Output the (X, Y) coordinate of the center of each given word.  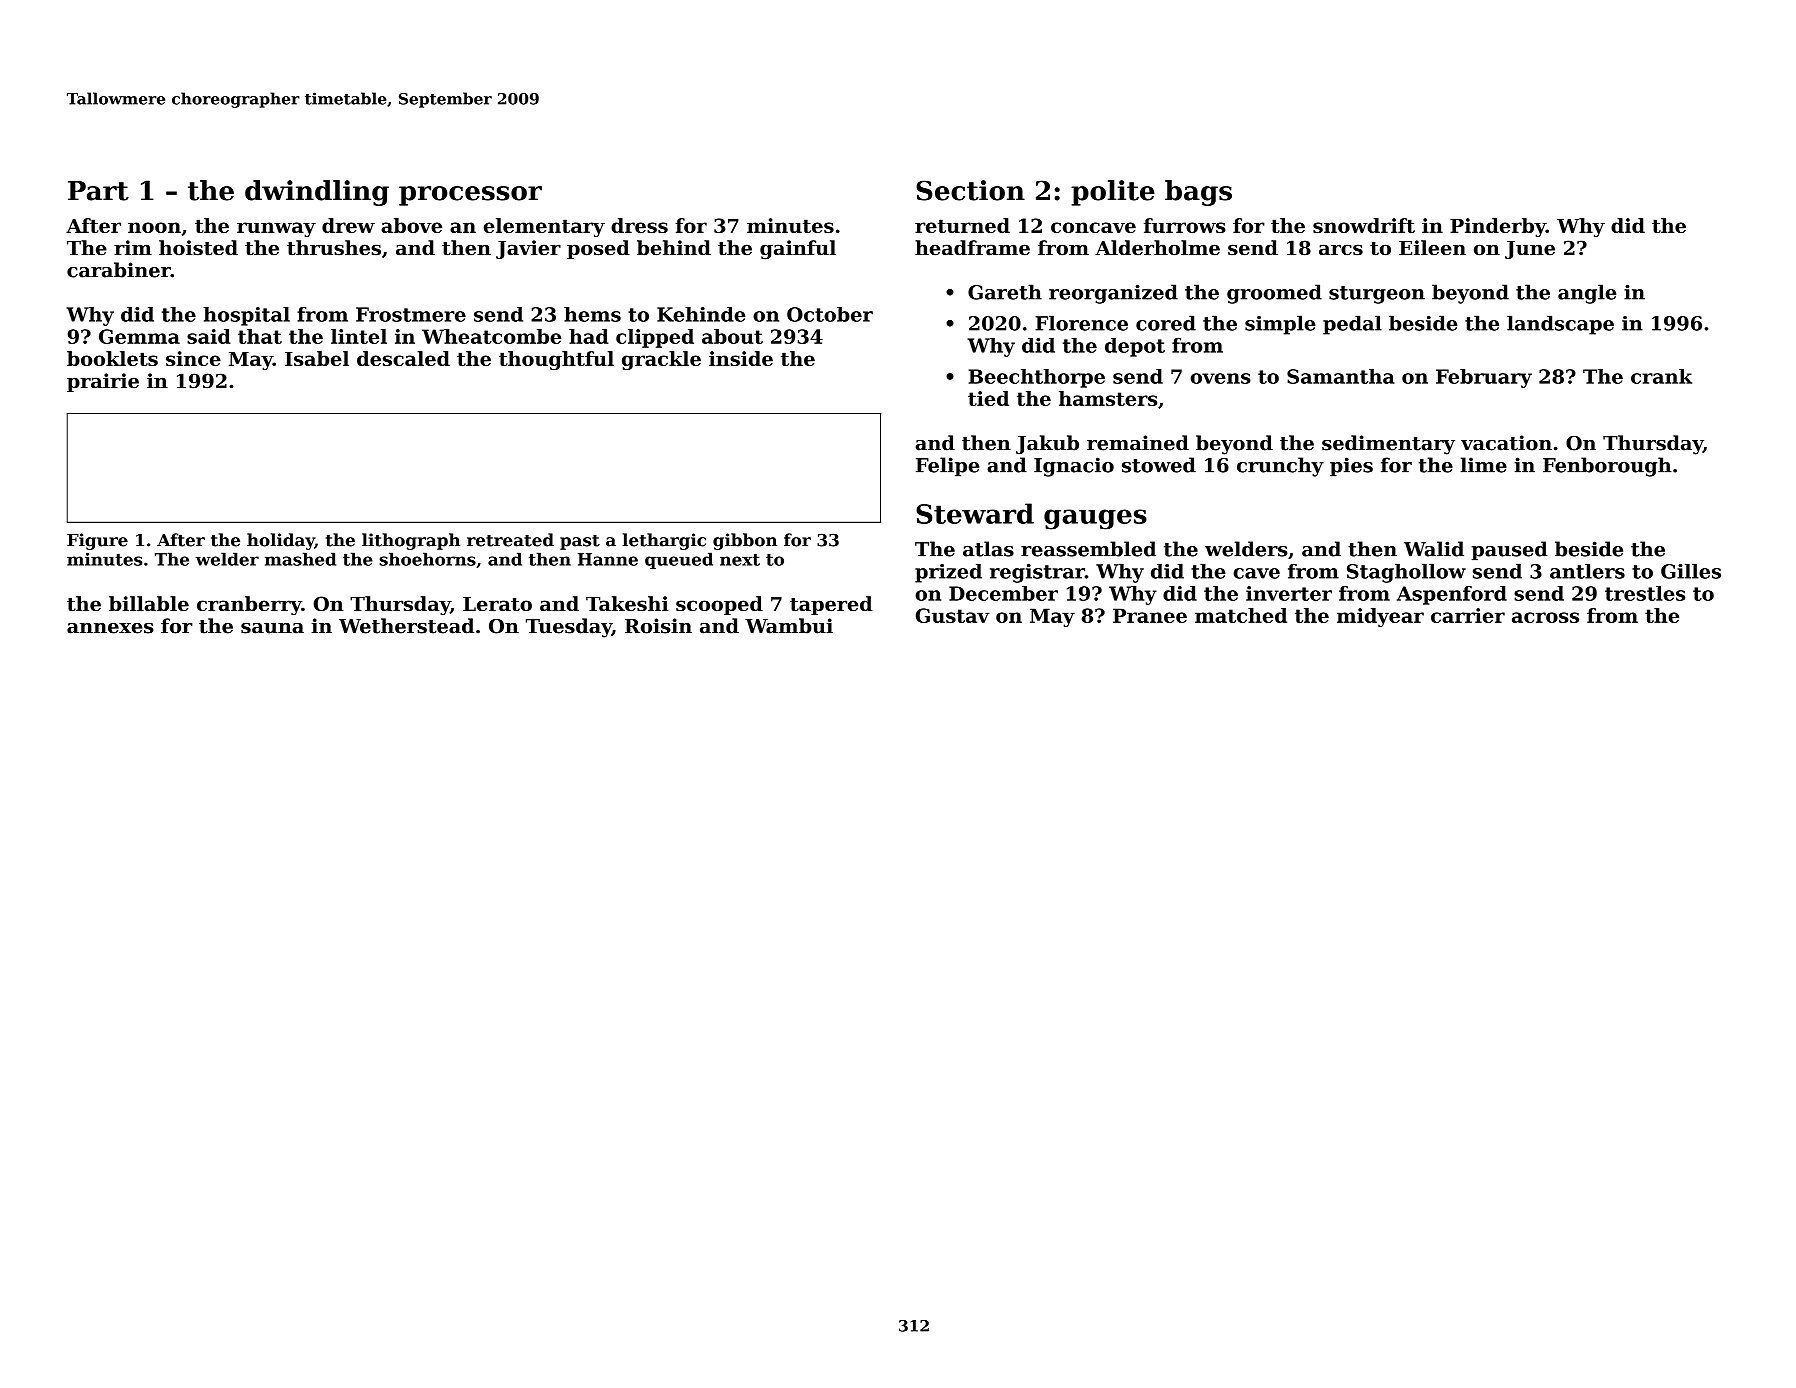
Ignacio (1074, 467)
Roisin (658, 626)
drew (348, 225)
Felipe (947, 467)
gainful (798, 250)
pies (1351, 467)
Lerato (497, 604)
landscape (1560, 325)
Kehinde (701, 314)
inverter (1289, 593)
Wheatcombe (491, 336)
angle (1587, 294)
